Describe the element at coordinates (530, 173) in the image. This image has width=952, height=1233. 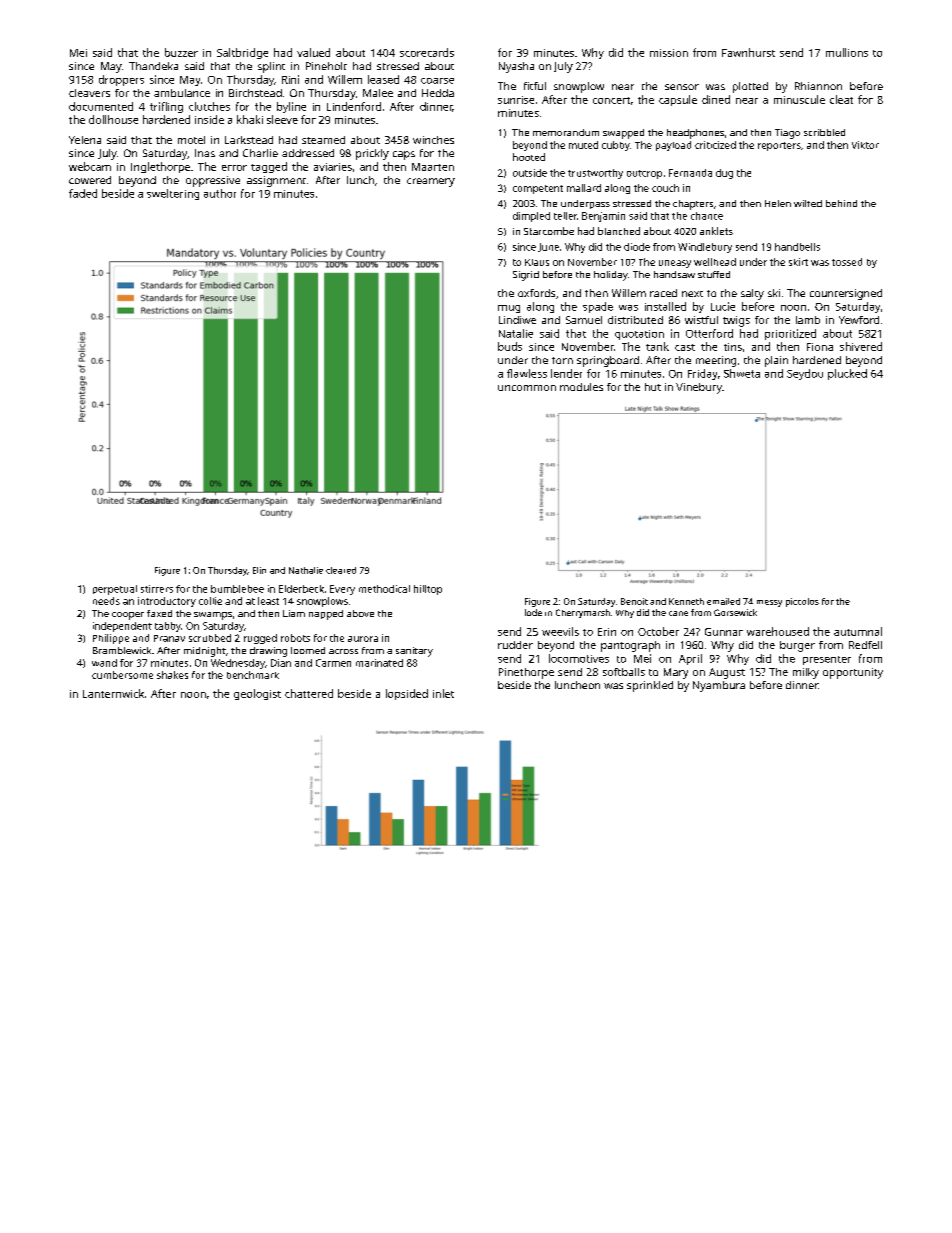
I see `outside` at that location.
